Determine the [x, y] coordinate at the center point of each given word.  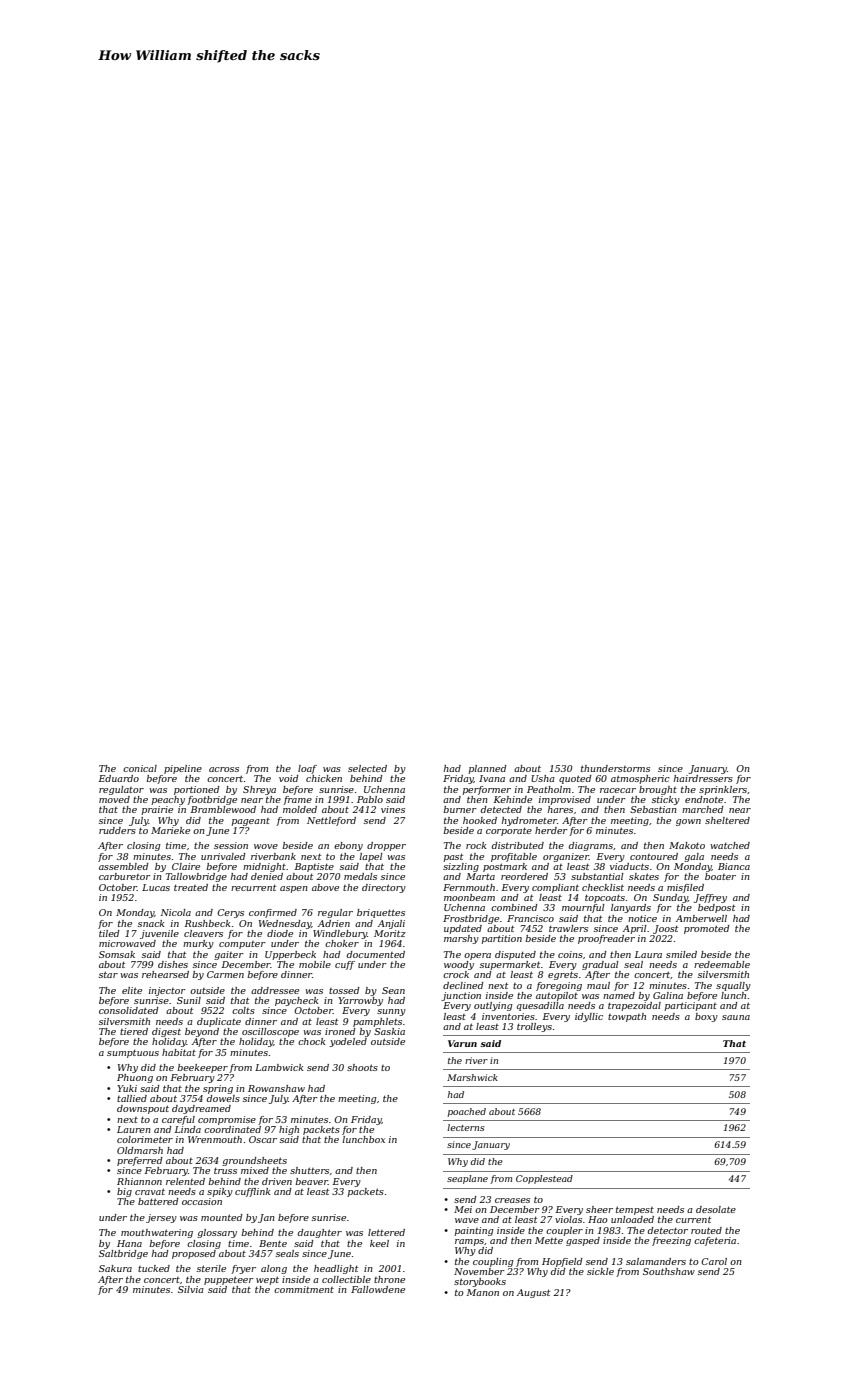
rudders [117, 830]
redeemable [722, 964]
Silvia [191, 1289]
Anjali [391, 924]
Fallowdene [378, 1289]
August [533, 1293]
